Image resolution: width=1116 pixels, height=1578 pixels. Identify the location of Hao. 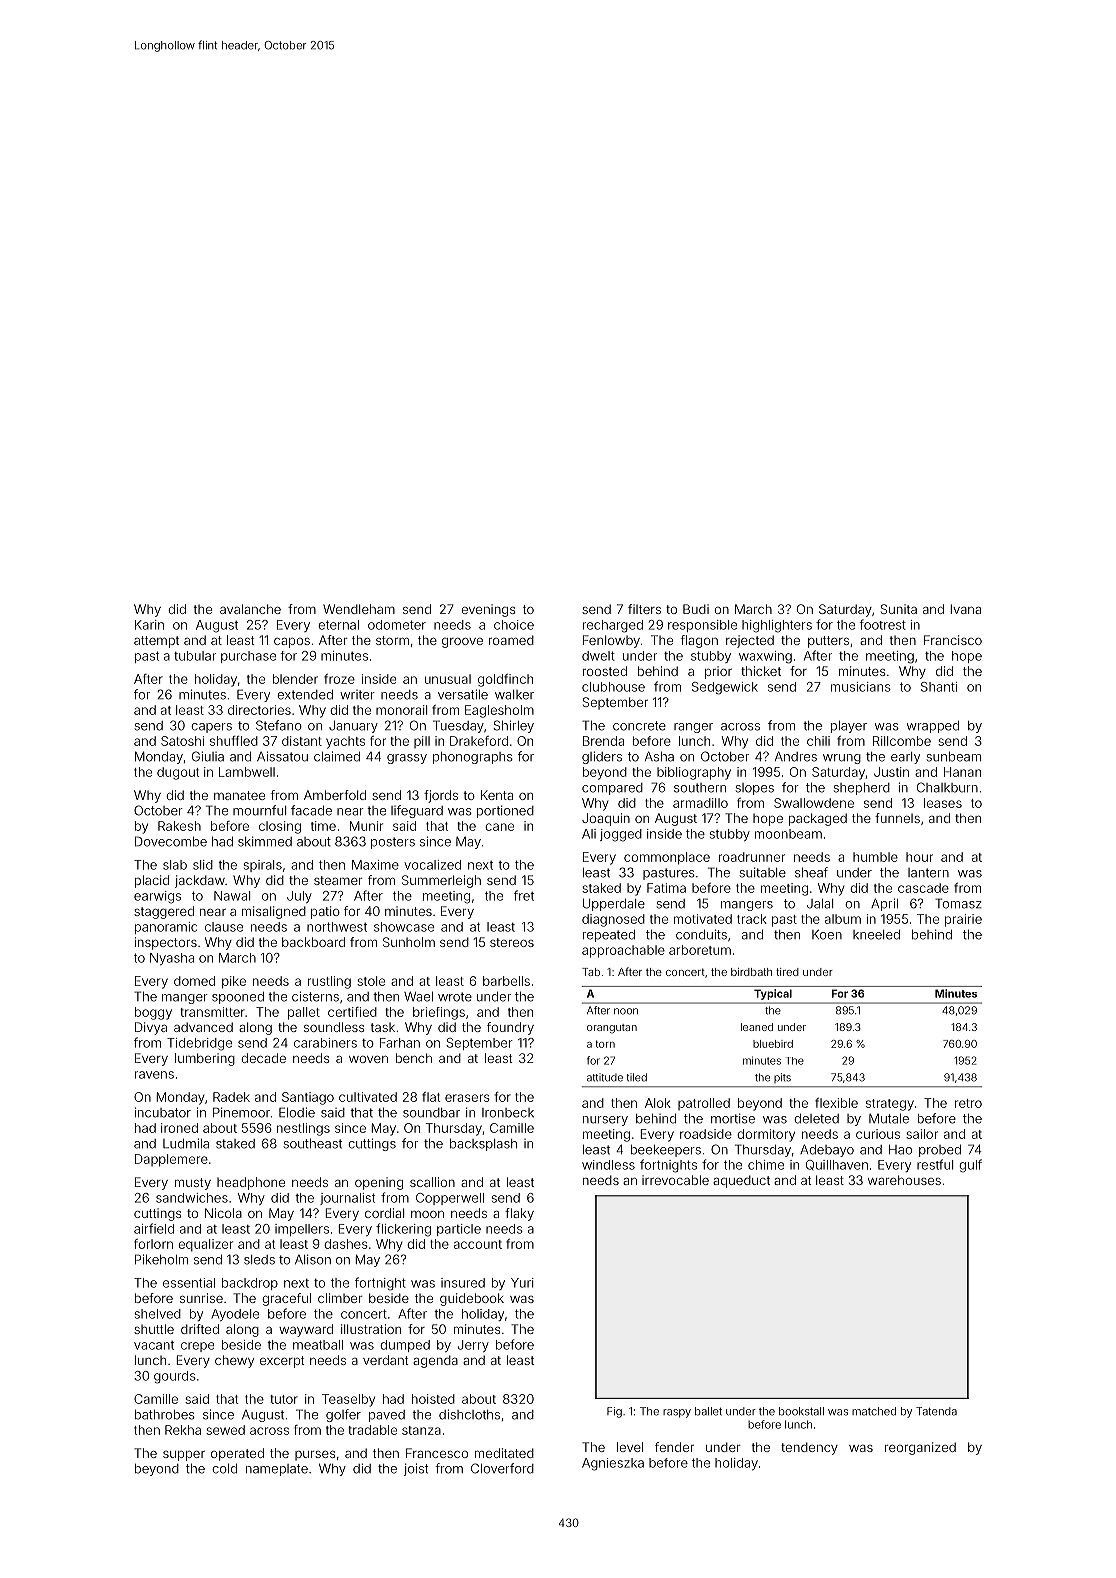
(900, 1150).
